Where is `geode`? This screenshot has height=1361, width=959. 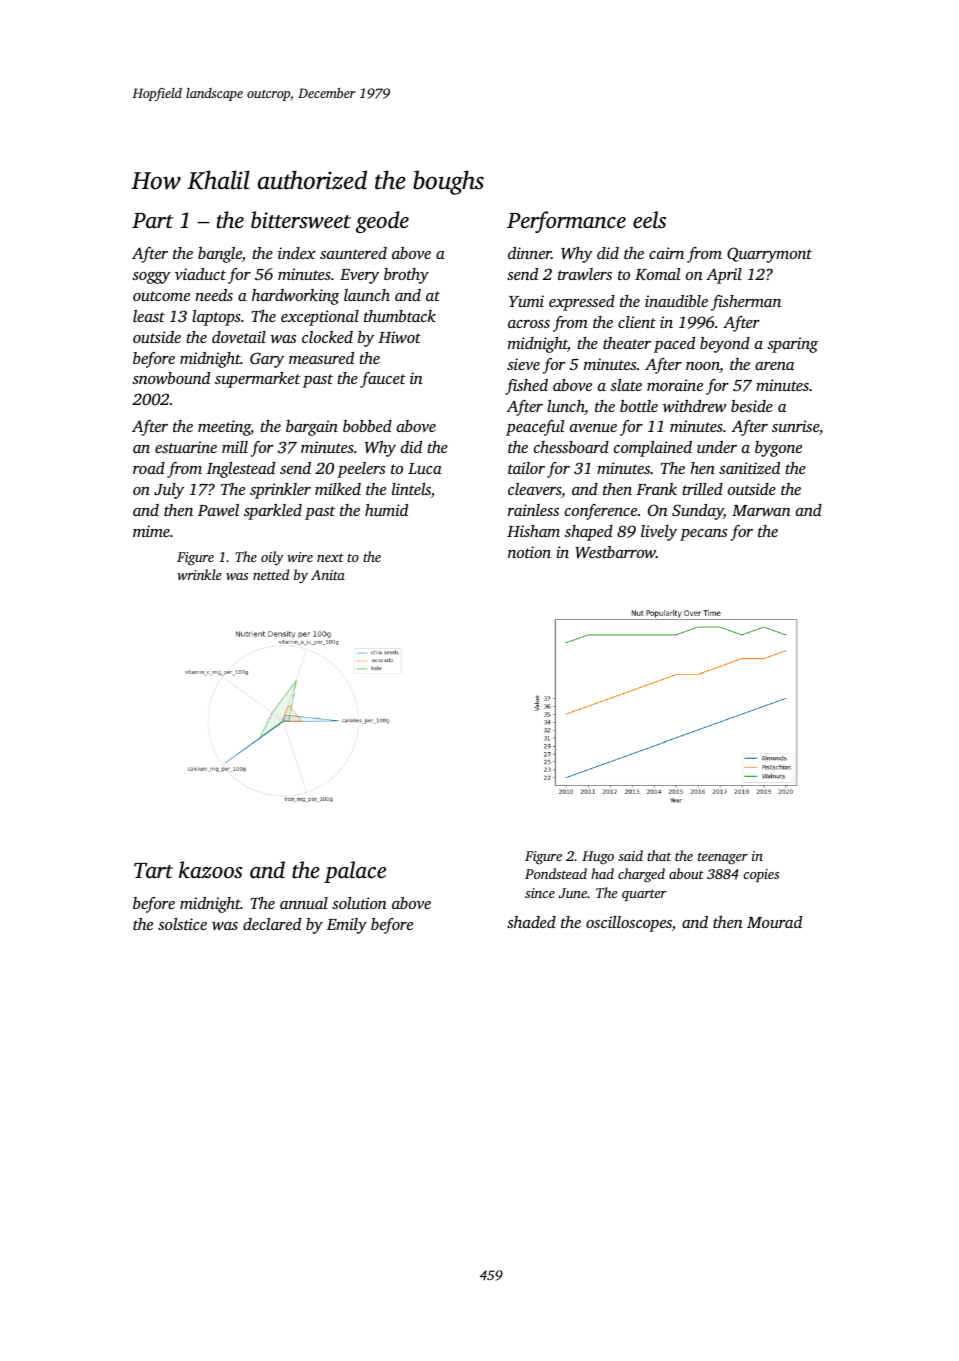
geode is located at coordinates (382, 222).
